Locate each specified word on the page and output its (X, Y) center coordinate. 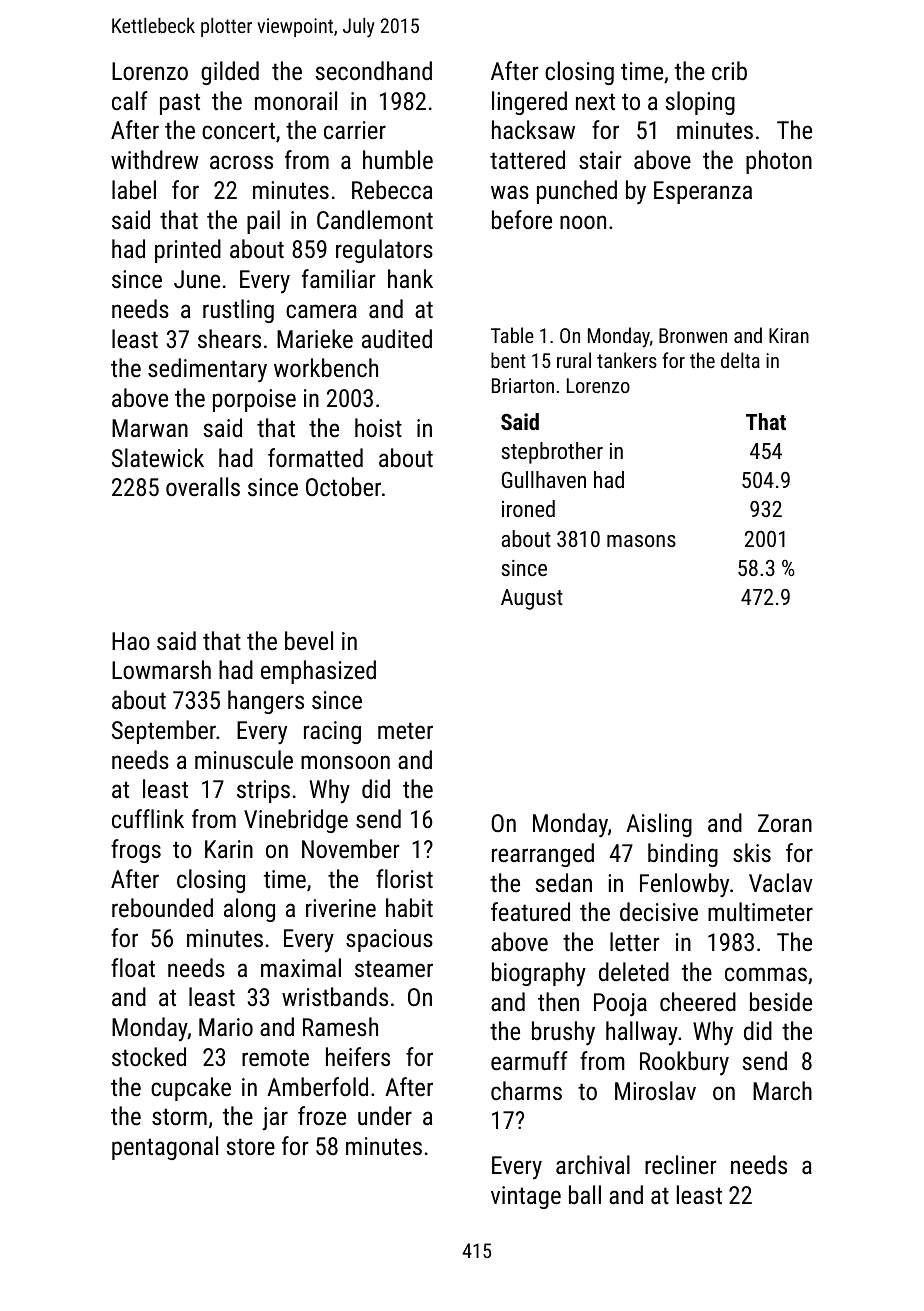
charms (526, 1090)
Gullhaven (544, 479)
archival (593, 1164)
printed (188, 251)
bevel (309, 640)
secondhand (374, 70)
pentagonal (165, 1148)
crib (729, 70)
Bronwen (693, 335)
